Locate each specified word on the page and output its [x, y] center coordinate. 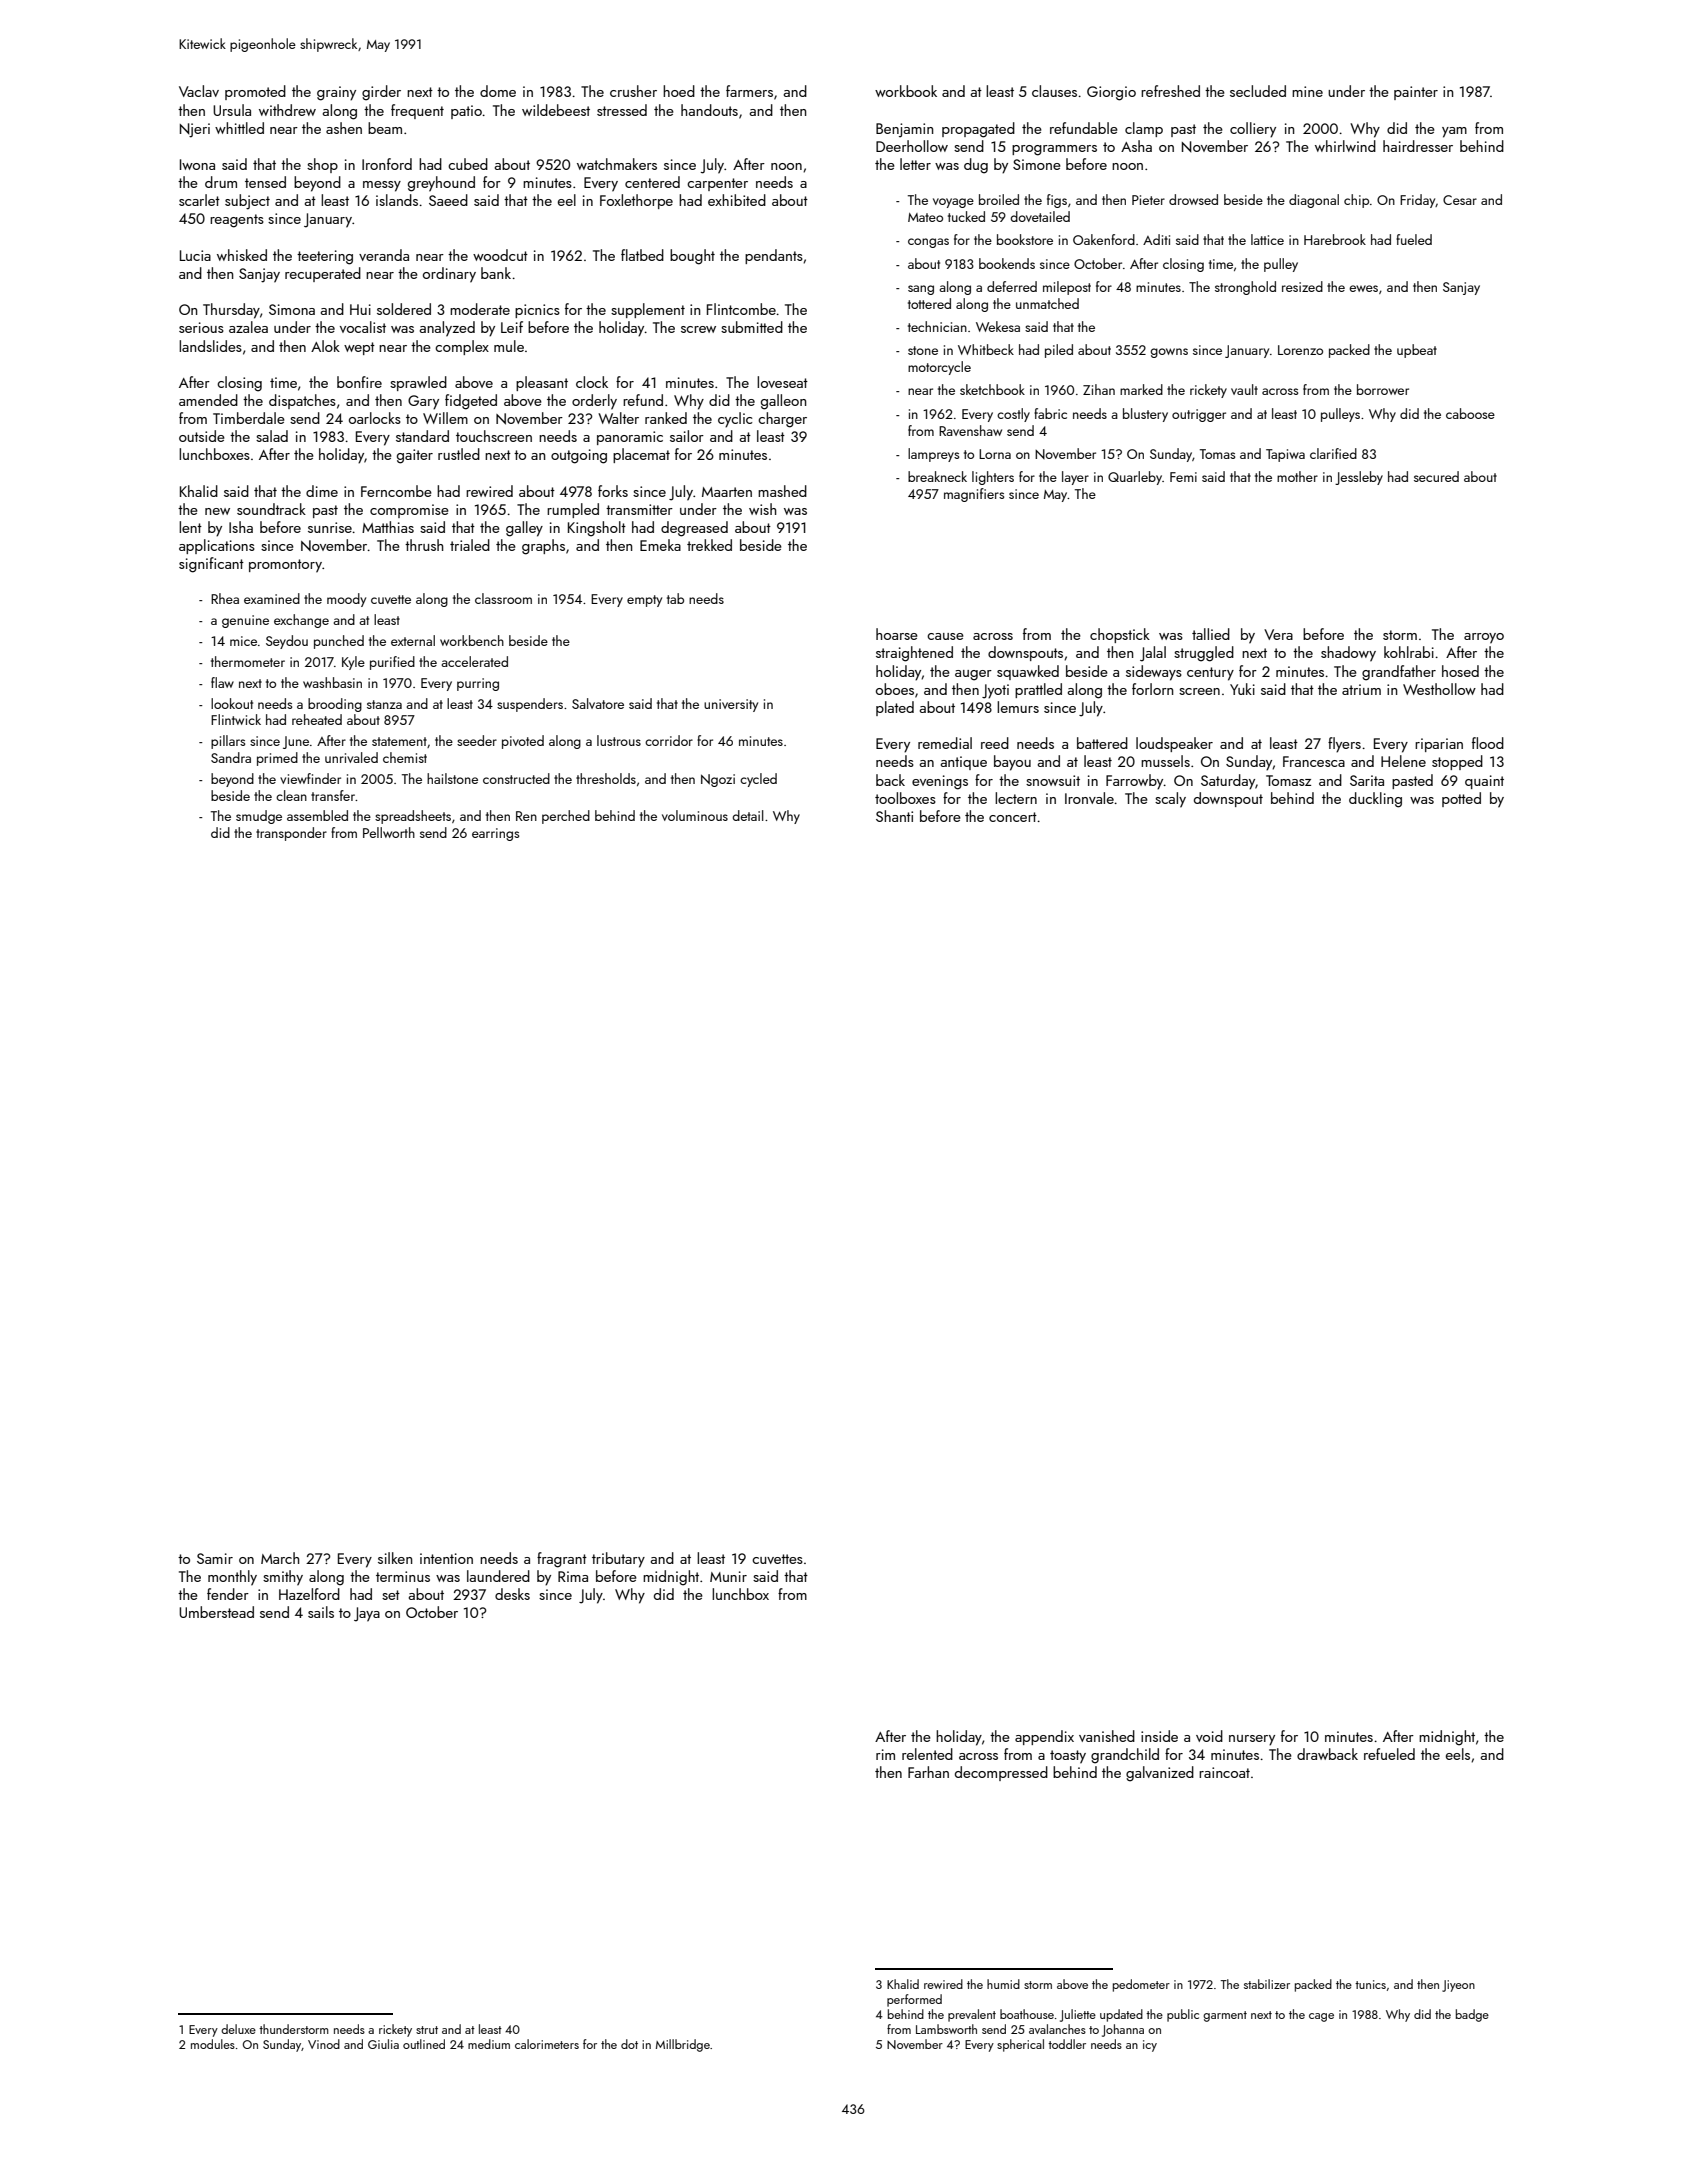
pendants [774, 256]
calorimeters [547, 2044]
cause [945, 636]
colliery [1253, 130]
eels [1458, 1754]
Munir [728, 1576]
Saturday [1228, 782]
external [413, 640]
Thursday [231, 311]
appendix [1044, 1737]
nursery [1252, 1740]
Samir [215, 1558]
